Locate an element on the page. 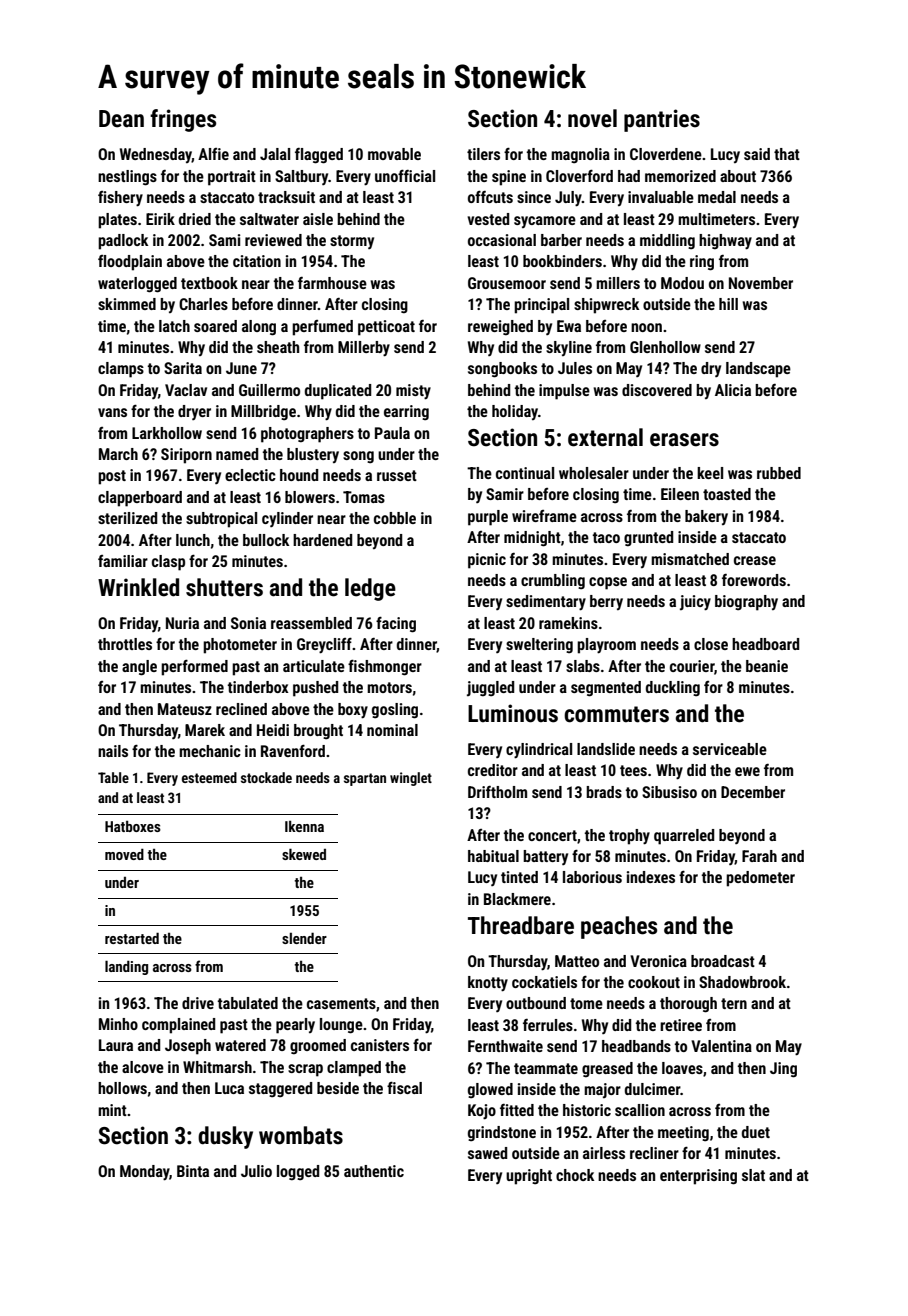  reviewed is located at coordinates (273, 240).
